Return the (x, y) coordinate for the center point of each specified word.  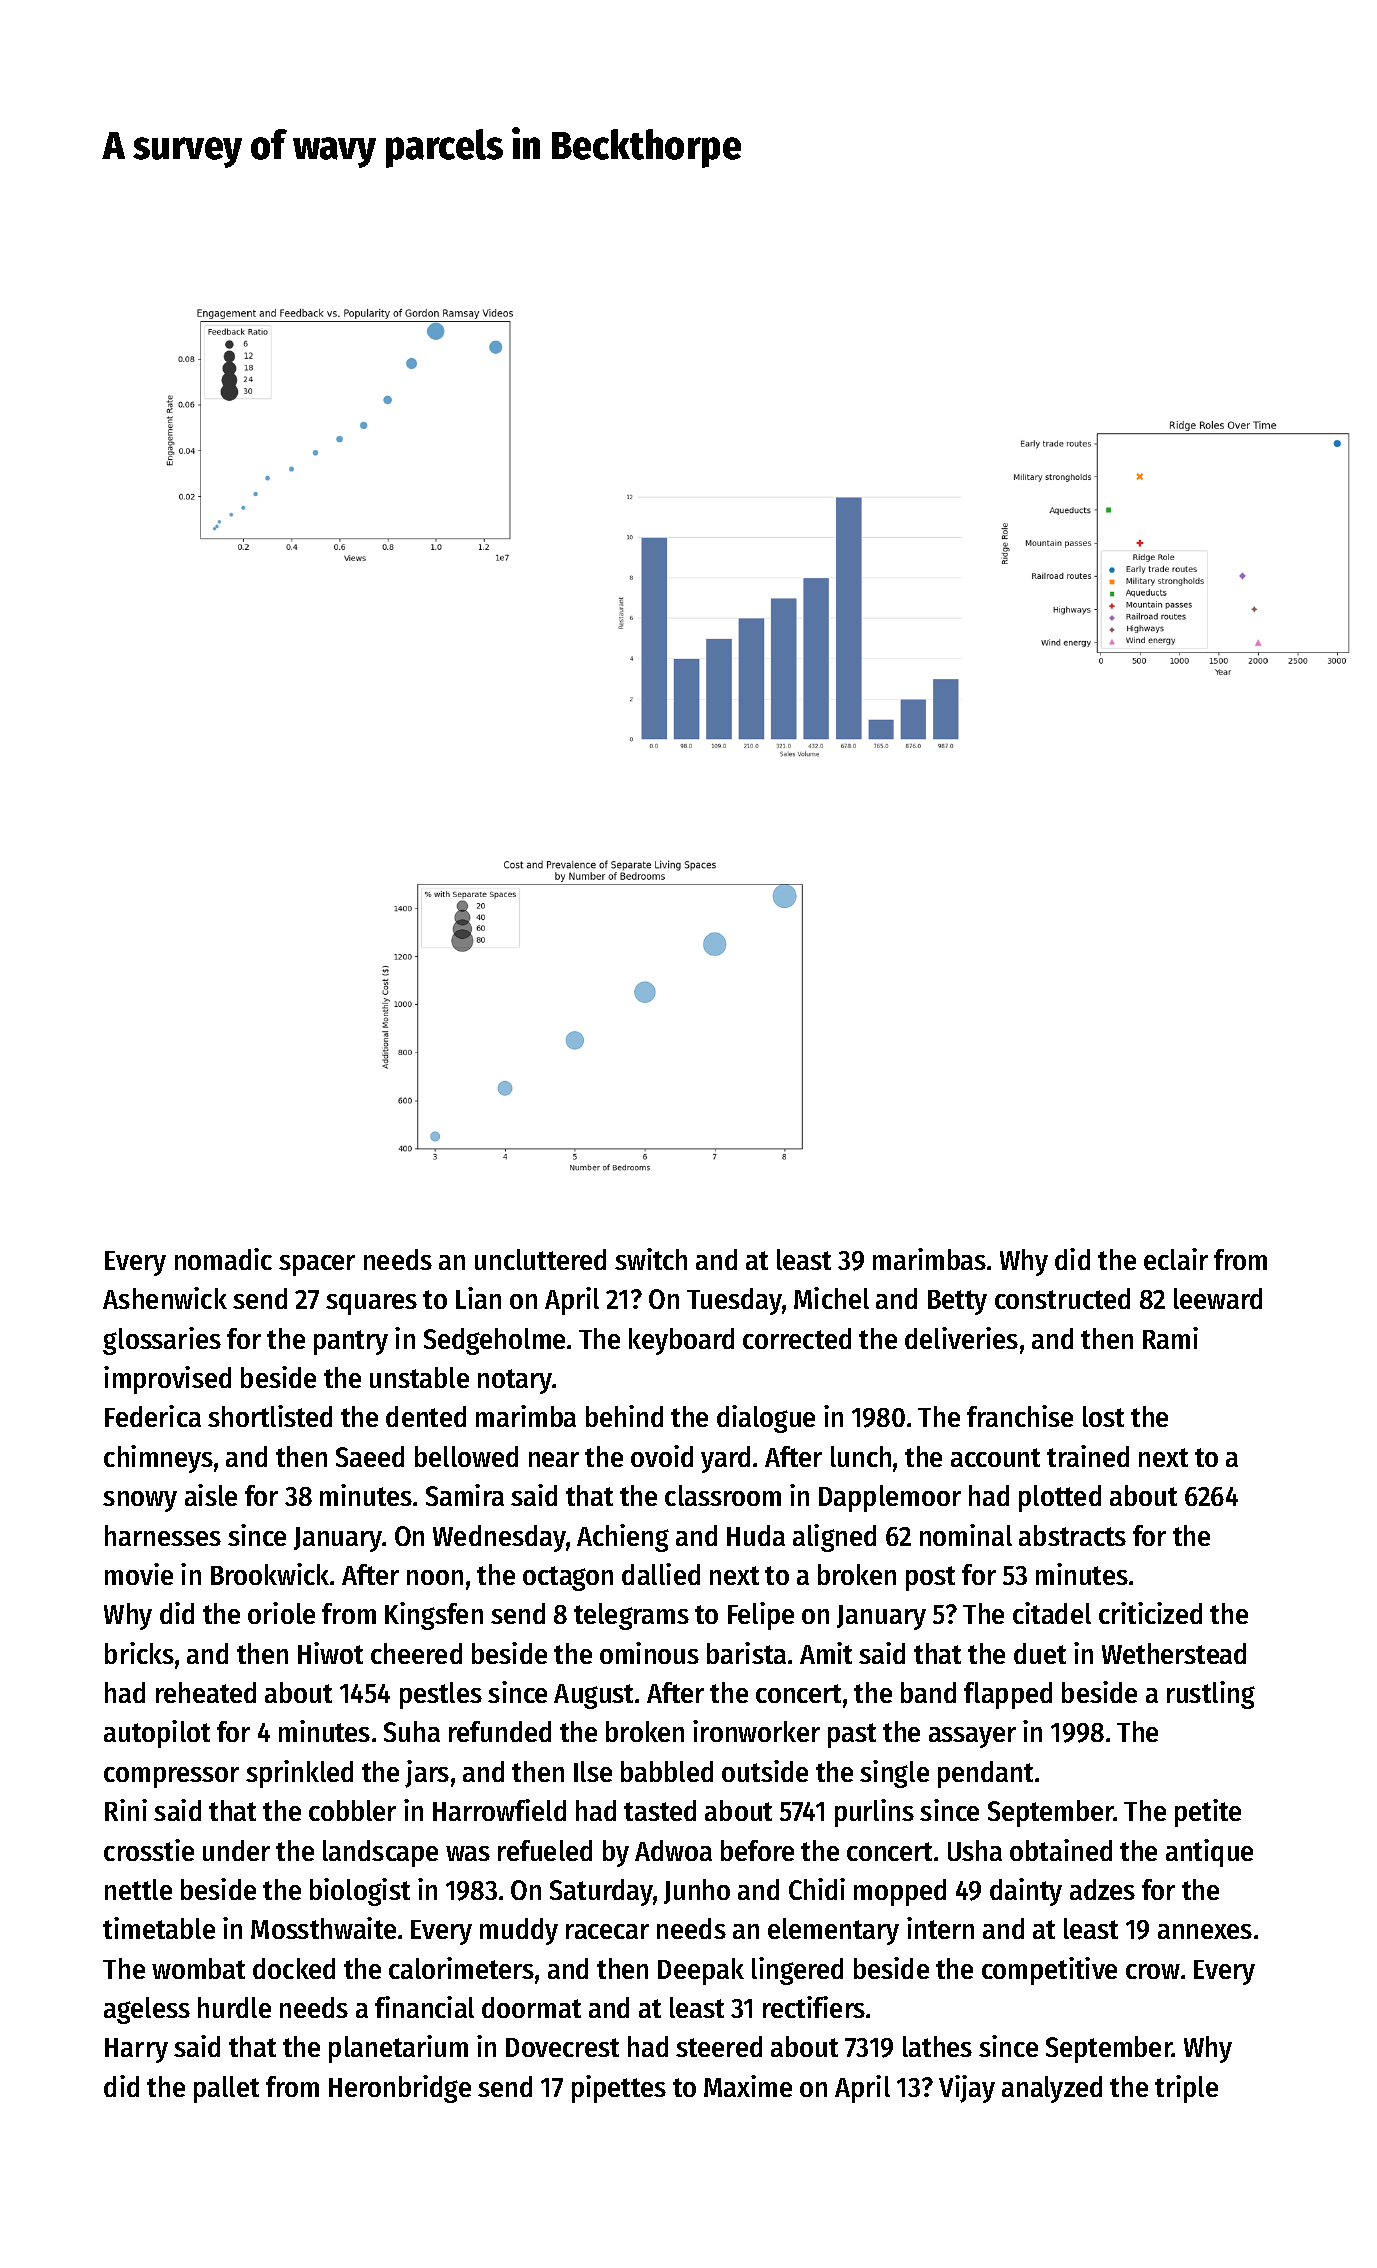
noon (435, 1577)
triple (1186, 2089)
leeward (1218, 1298)
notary (515, 1381)
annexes (1205, 1931)
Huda (756, 1535)
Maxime (748, 2086)
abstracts (1072, 1535)
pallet (226, 2089)
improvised (167, 1380)
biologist (360, 1892)
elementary (833, 1931)
